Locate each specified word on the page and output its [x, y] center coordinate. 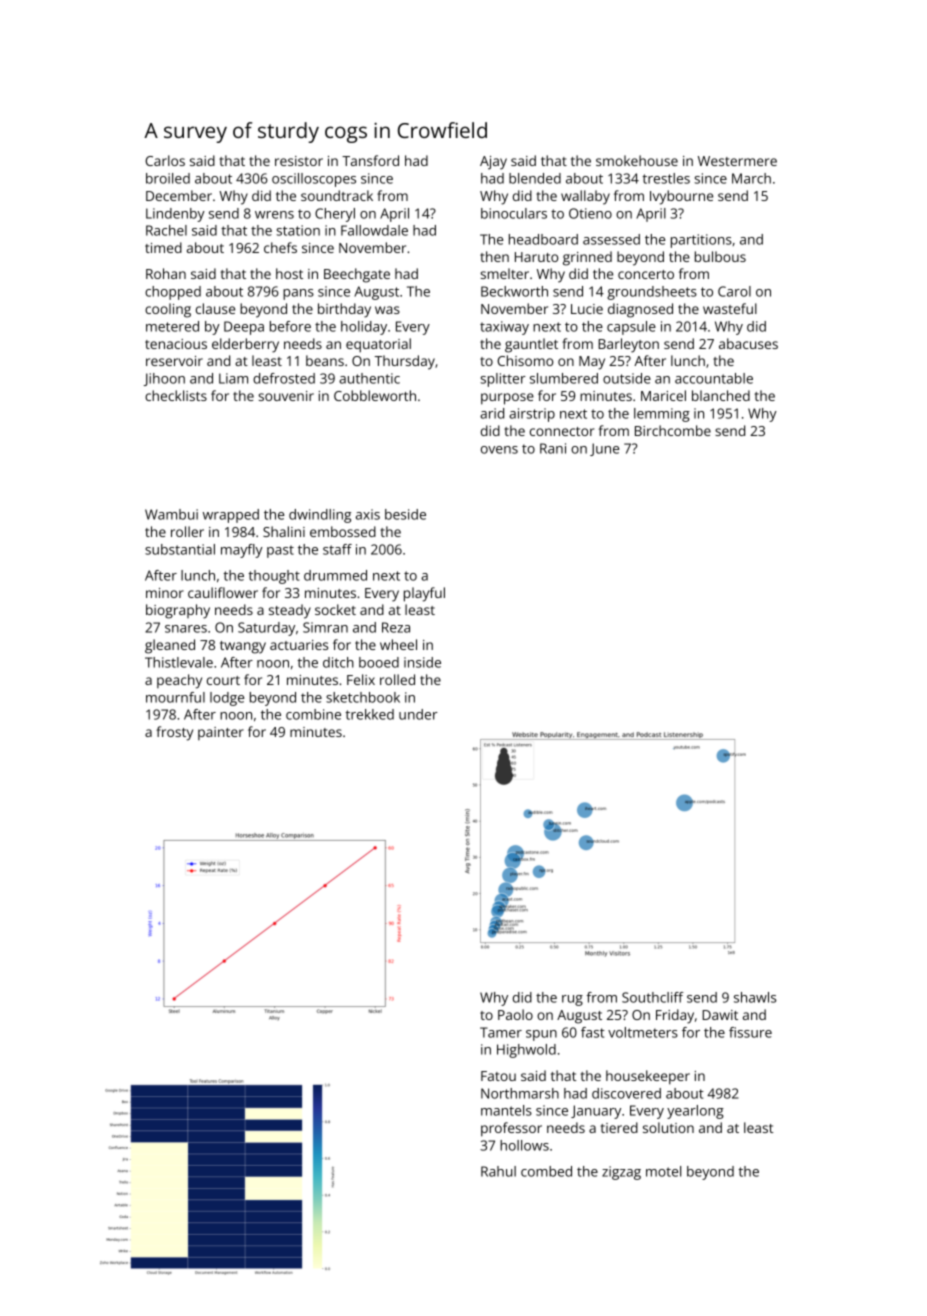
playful [424, 594]
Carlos [165, 160]
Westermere [737, 161]
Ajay [493, 163]
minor [165, 593]
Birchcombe [673, 430]
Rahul [498, 1171]
